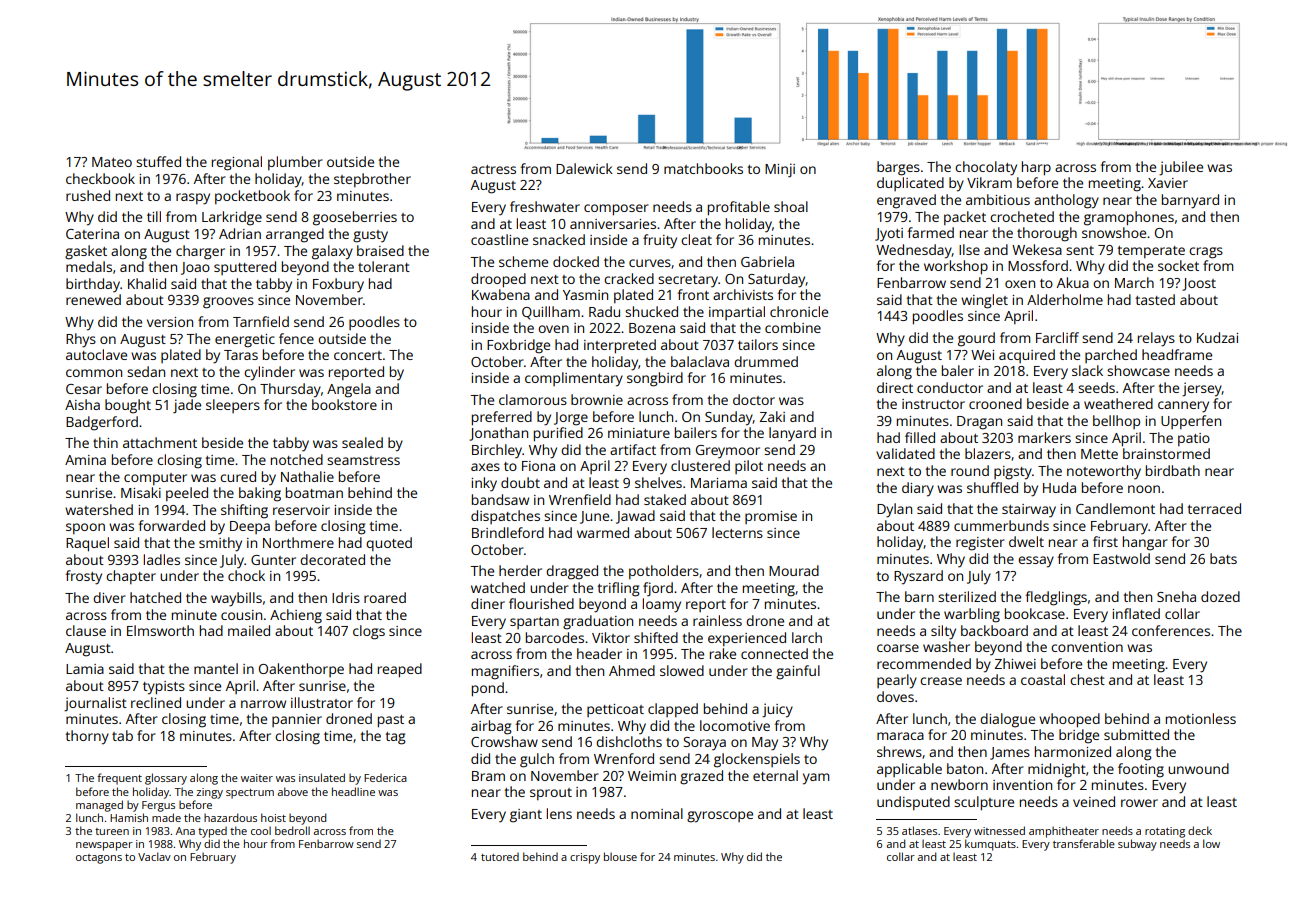  What do you see at coordinates (93, 285) in the screenshot?
I see `birthday` at bounding box center [93, 285].
